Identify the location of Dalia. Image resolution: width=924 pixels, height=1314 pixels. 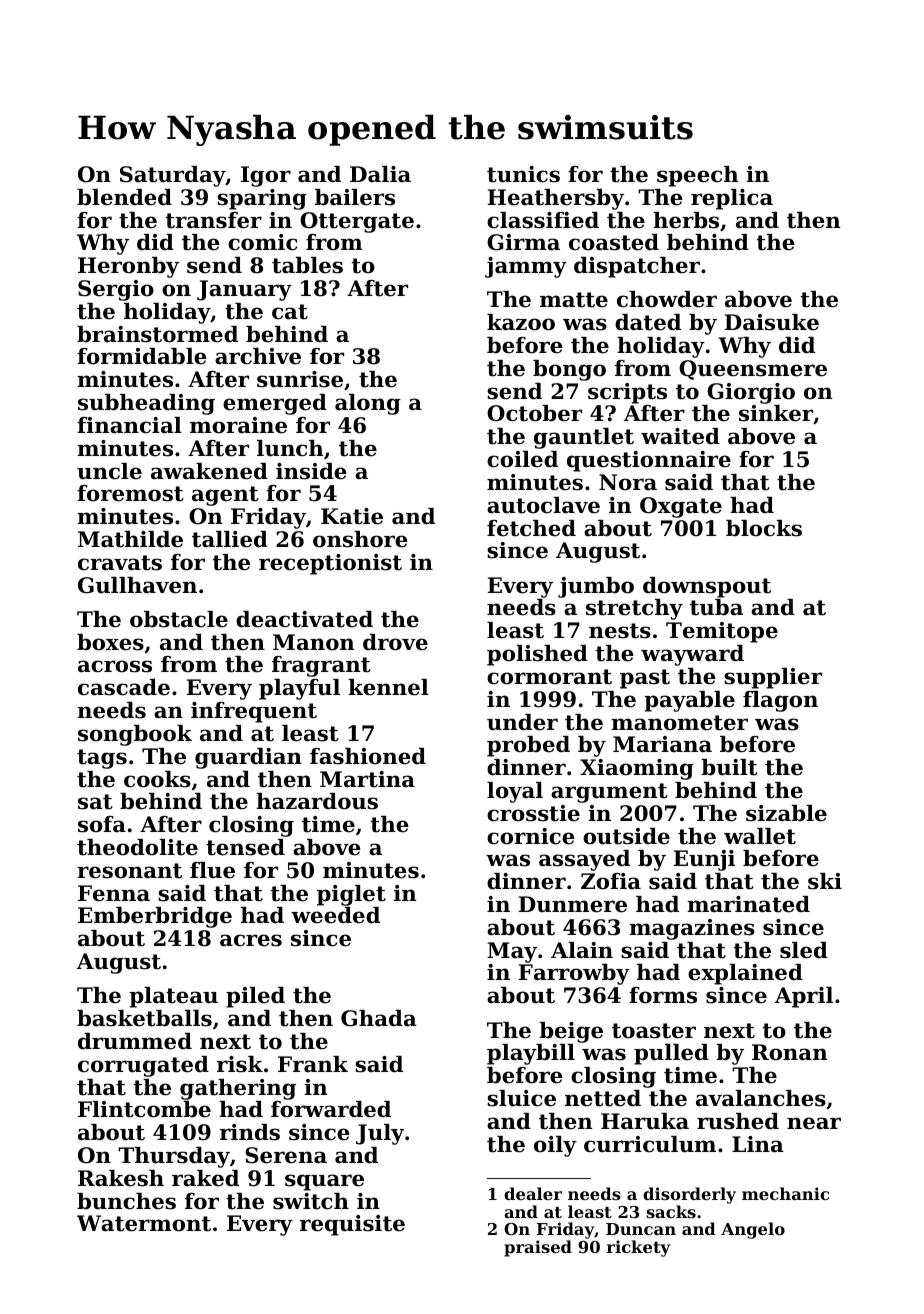
(380, 174).
